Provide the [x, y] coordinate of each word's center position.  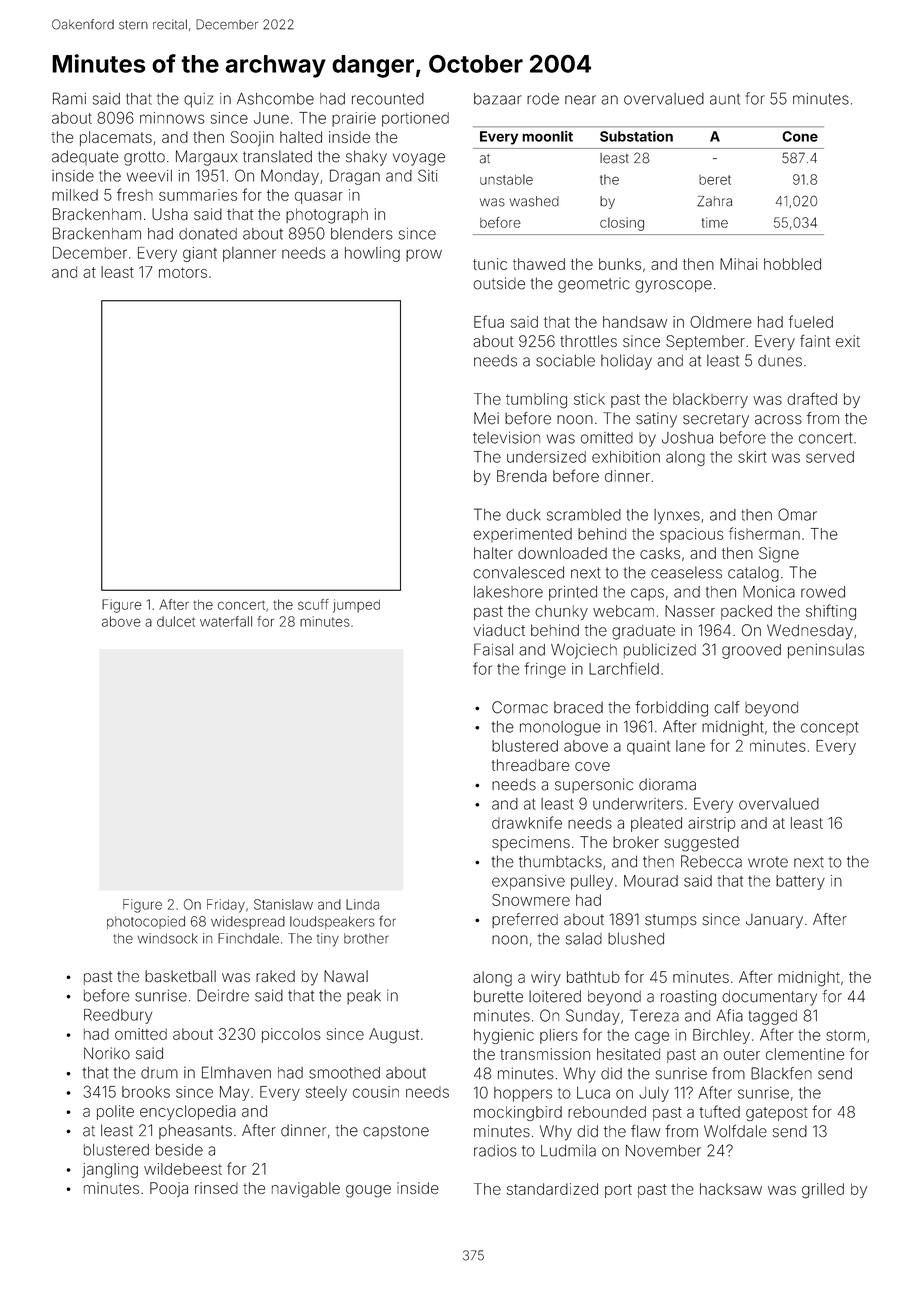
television [506, 437]
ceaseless [686, 572]
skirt [752, 457]
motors [183, 272]
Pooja [169, 1189]
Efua [489, 321]
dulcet [176, 621]
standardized [552, 1189]
